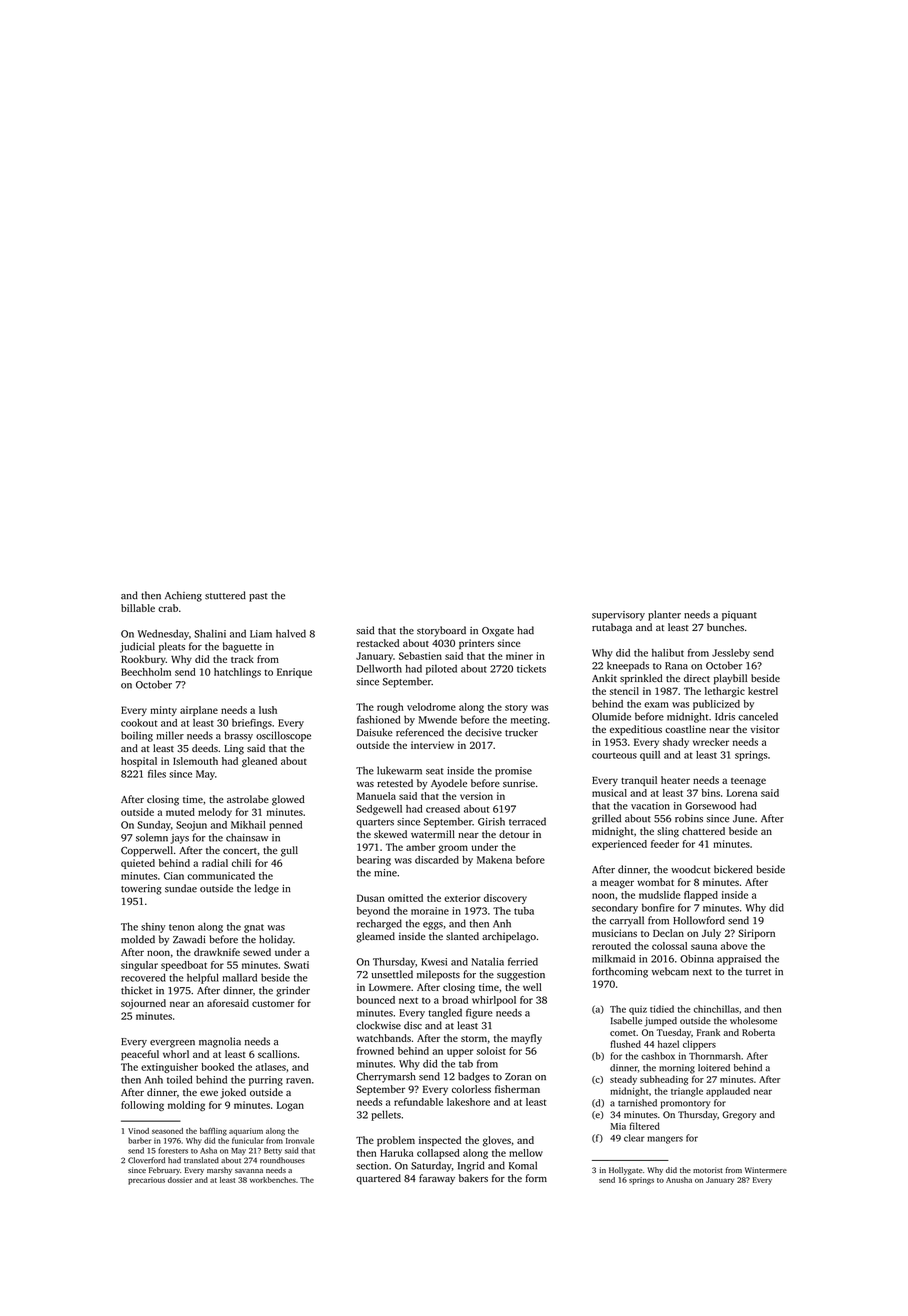 The height and width of the document is (1316, 908). Describe the element at coordinates (180, 1180) in the document. I see `dossier` at that location.
